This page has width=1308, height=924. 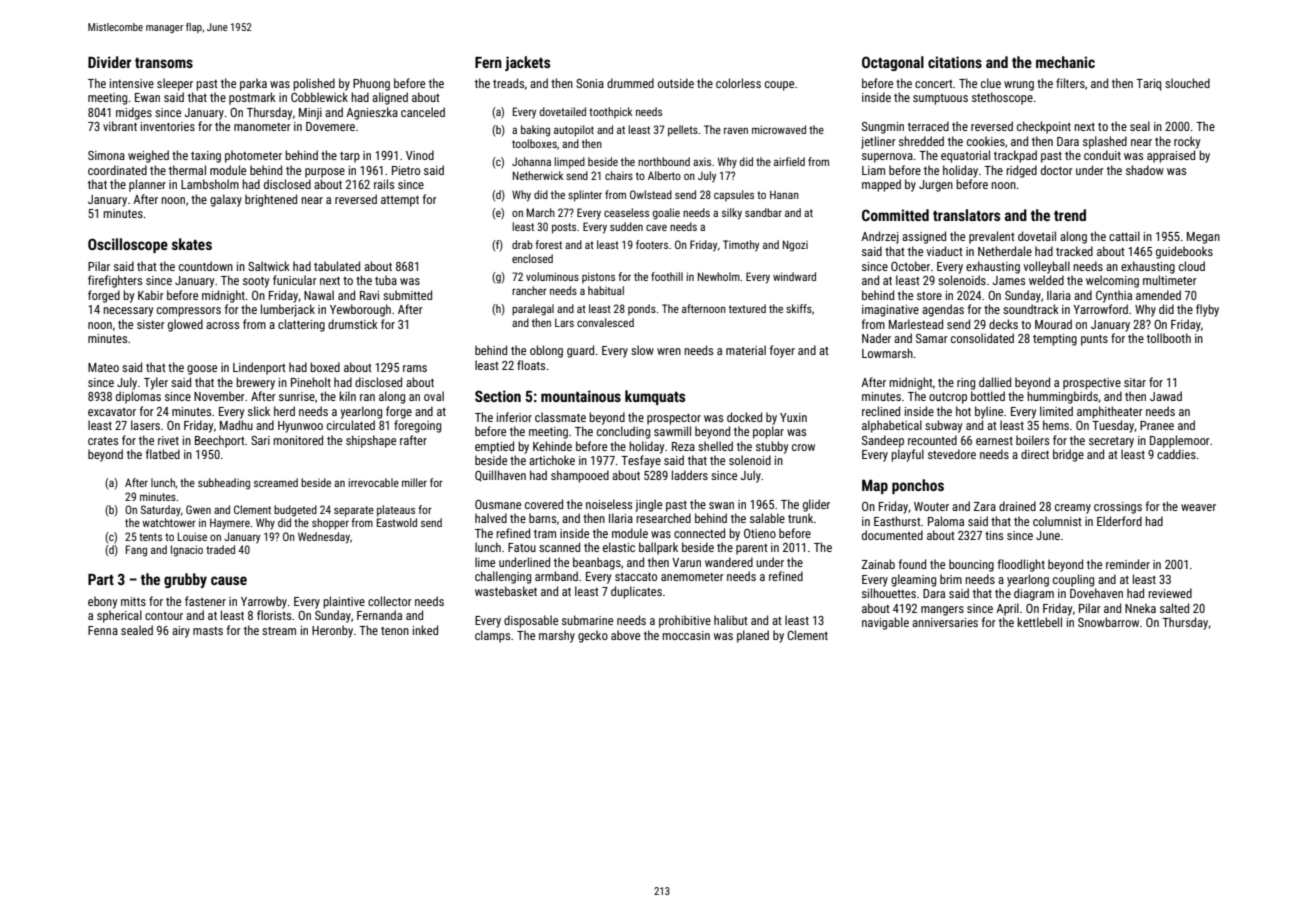 I want to click on punts, so click(x=1094, y=340).
